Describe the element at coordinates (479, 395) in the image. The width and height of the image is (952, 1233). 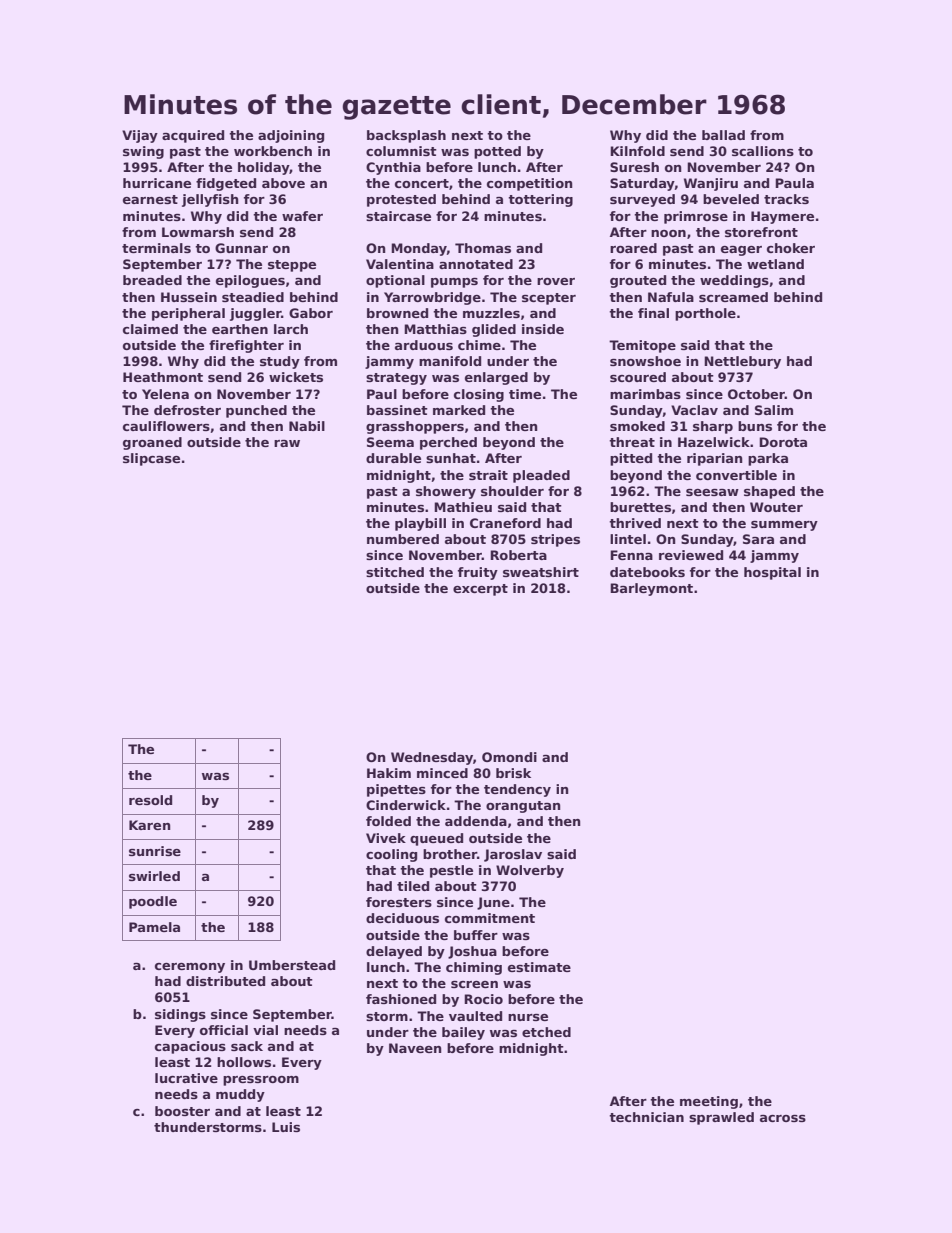
I see `closing` at that location.
